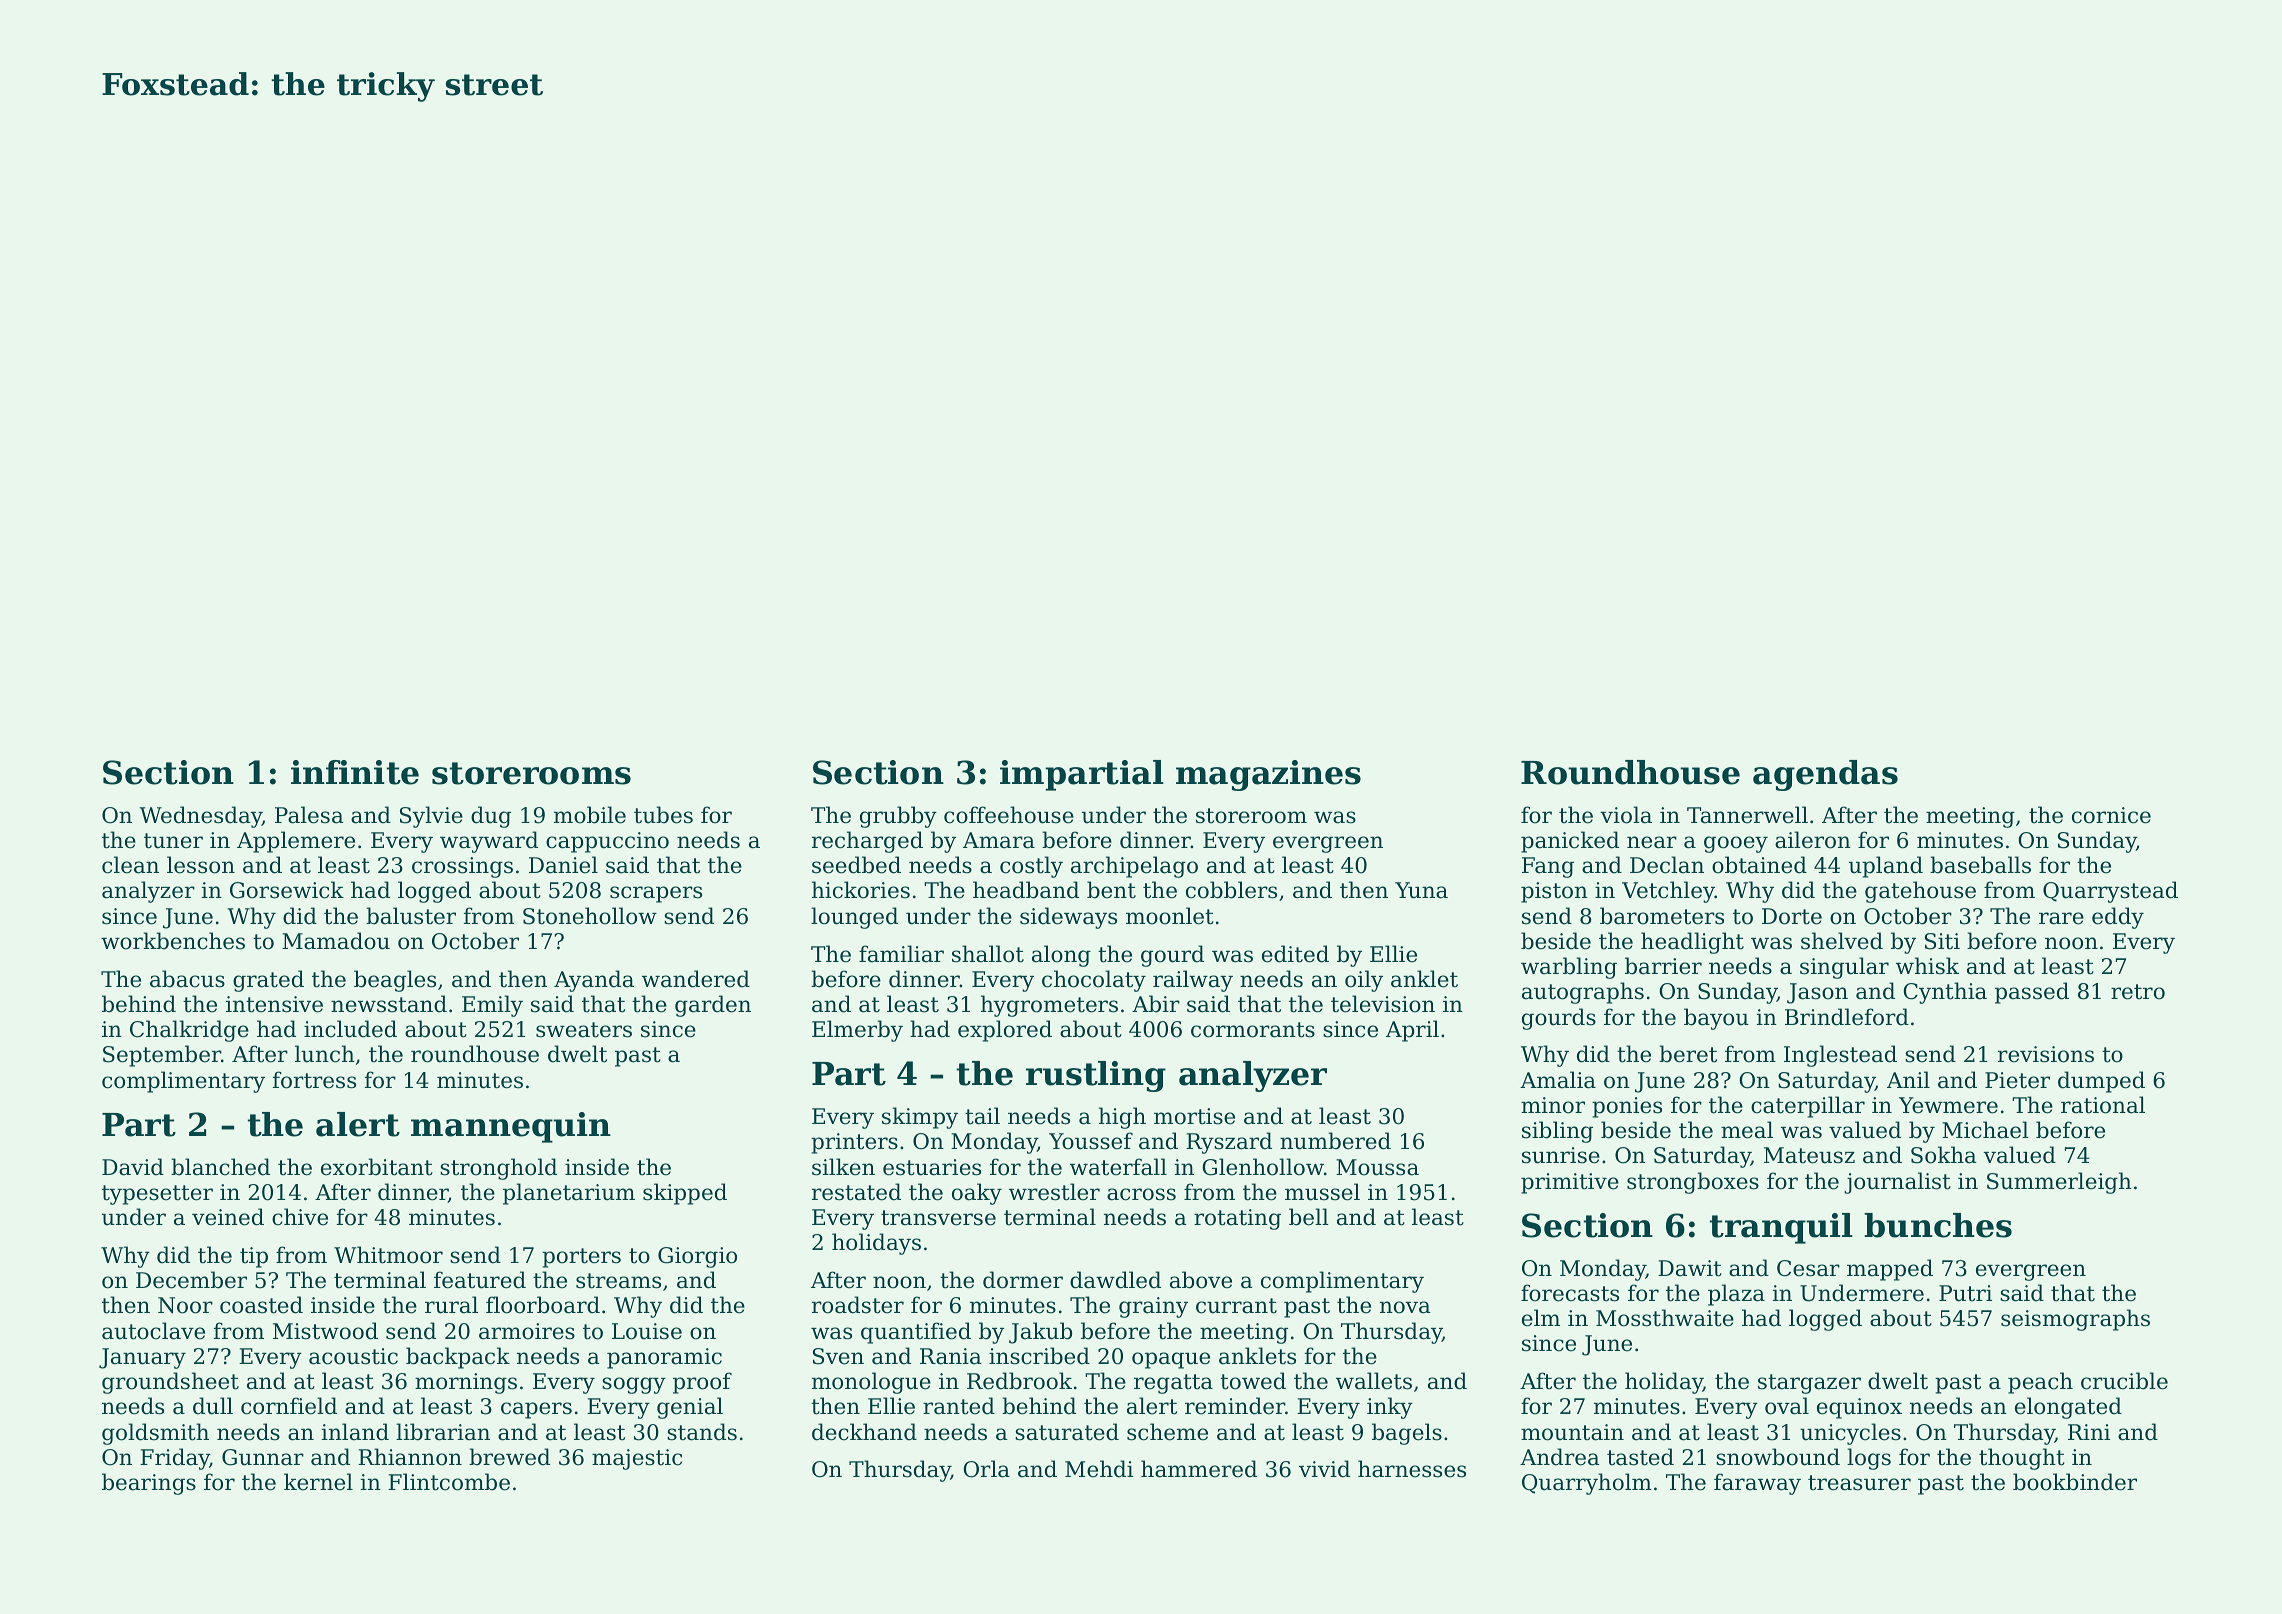 This screenshot has height=1614, width=2282. What do you see at coordinates (175, 1459) in the screenshot?
I see `Friday` at bounding box center [175, 1459].
